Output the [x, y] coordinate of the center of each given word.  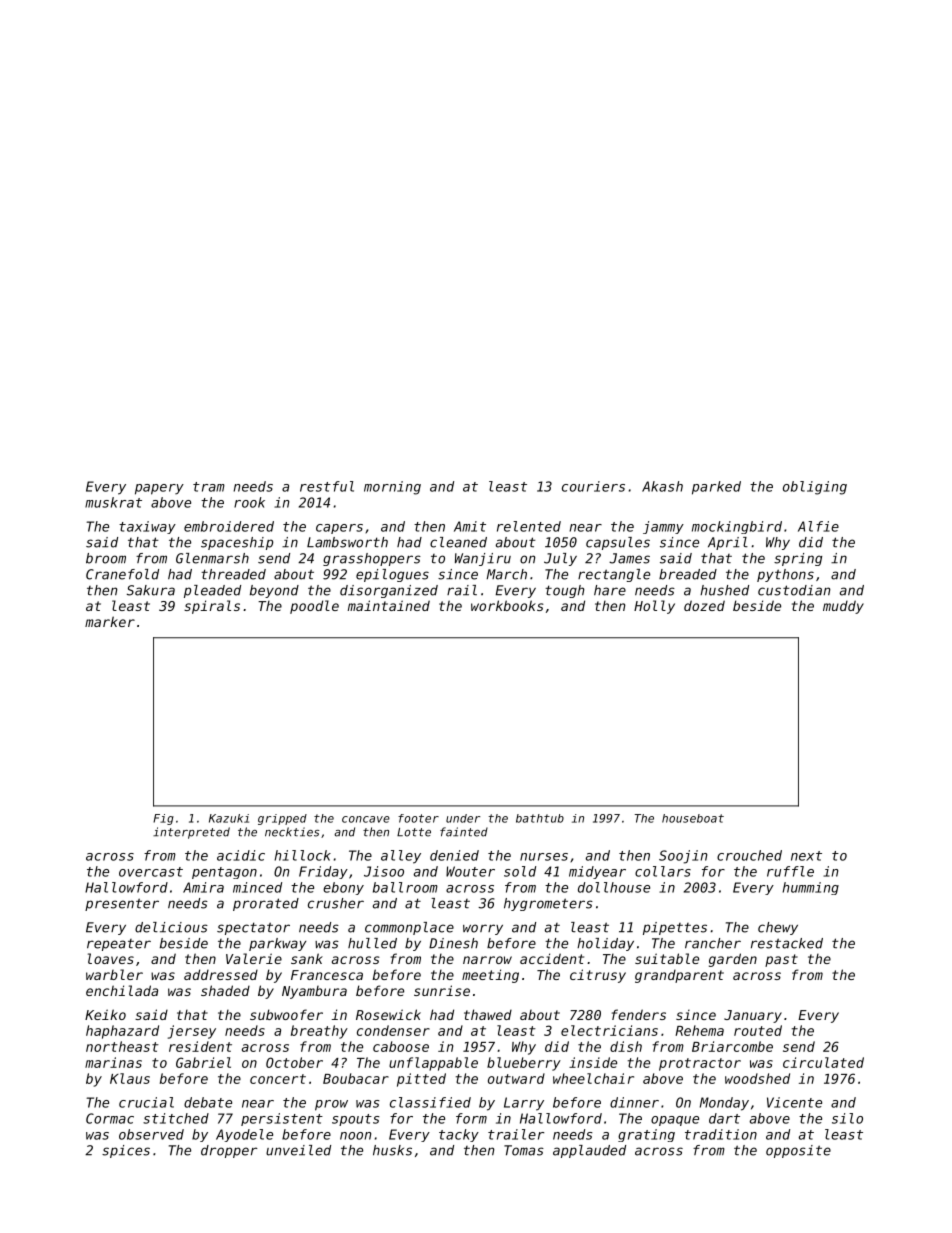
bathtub [540, 818]
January [753, 1016]
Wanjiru [483, 559]
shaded [225, 990]
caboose [401, 1046]
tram [209, 487]
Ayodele [244, 1135]
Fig [163, 819]
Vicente [794, 1102]
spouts [356, 1120]
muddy [843, 607]
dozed [704, 605]
